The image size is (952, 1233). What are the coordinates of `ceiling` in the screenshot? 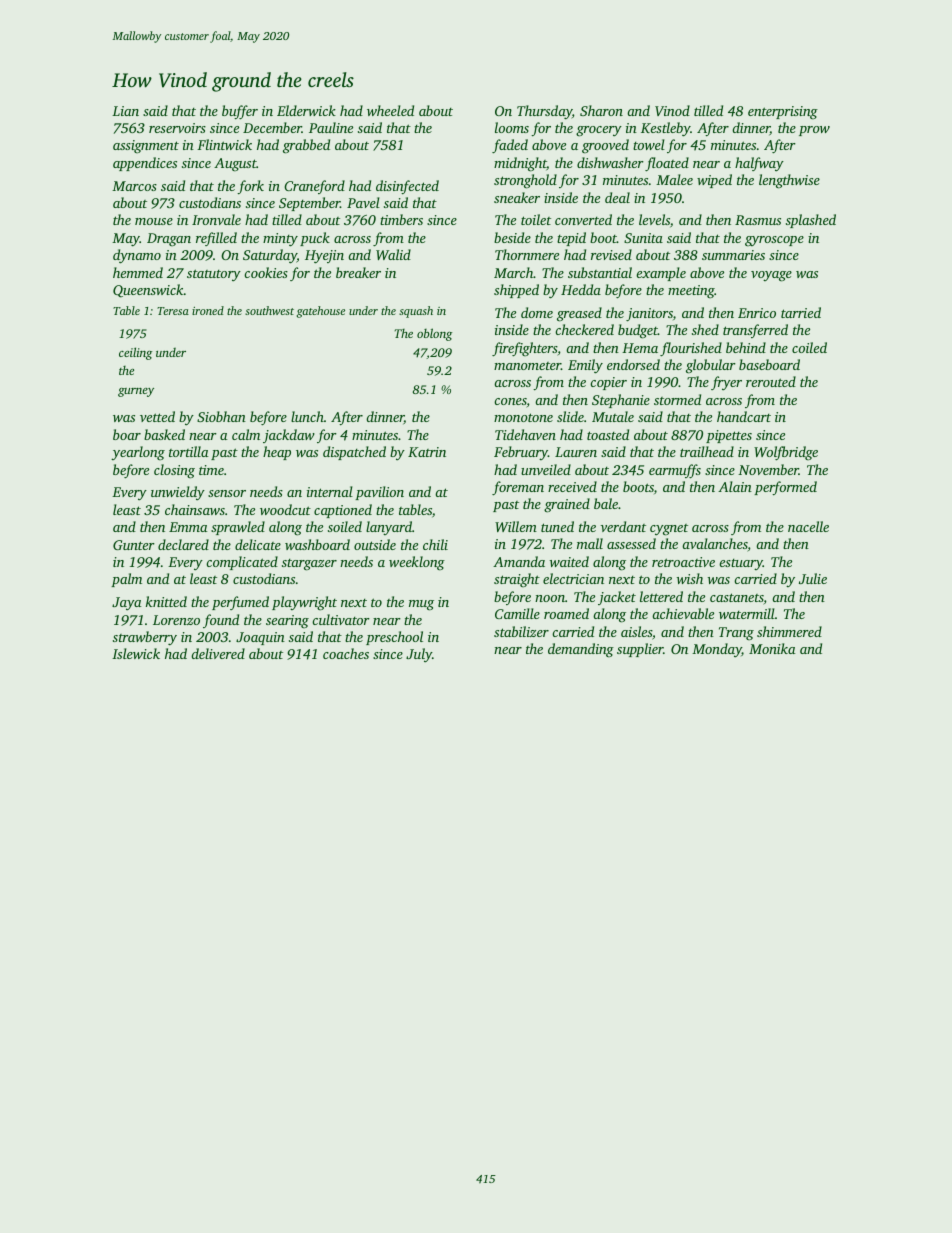 It's located at (135, 353).
